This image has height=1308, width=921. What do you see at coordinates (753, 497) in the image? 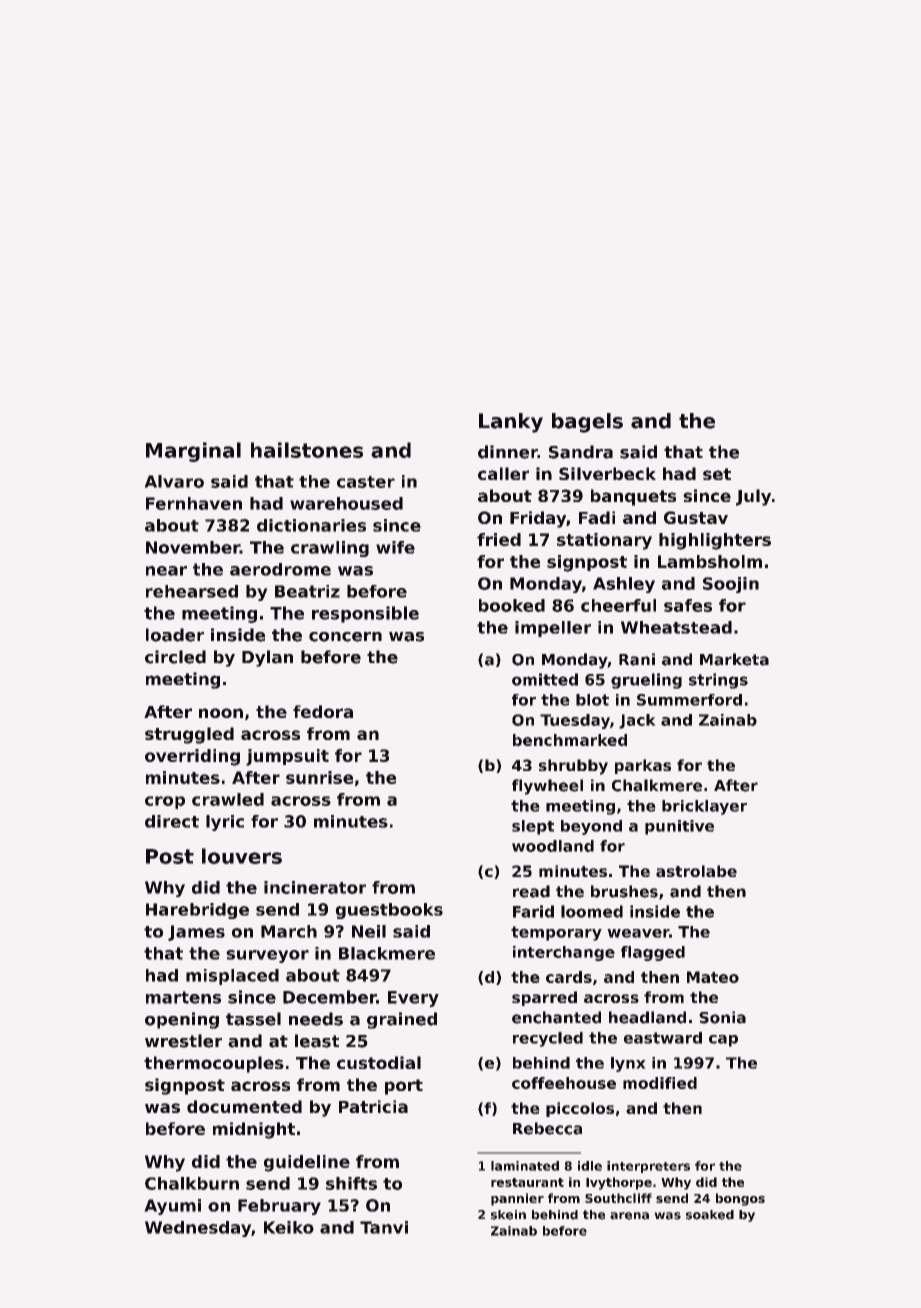
I see `July` at bounding box center [753, 497].
